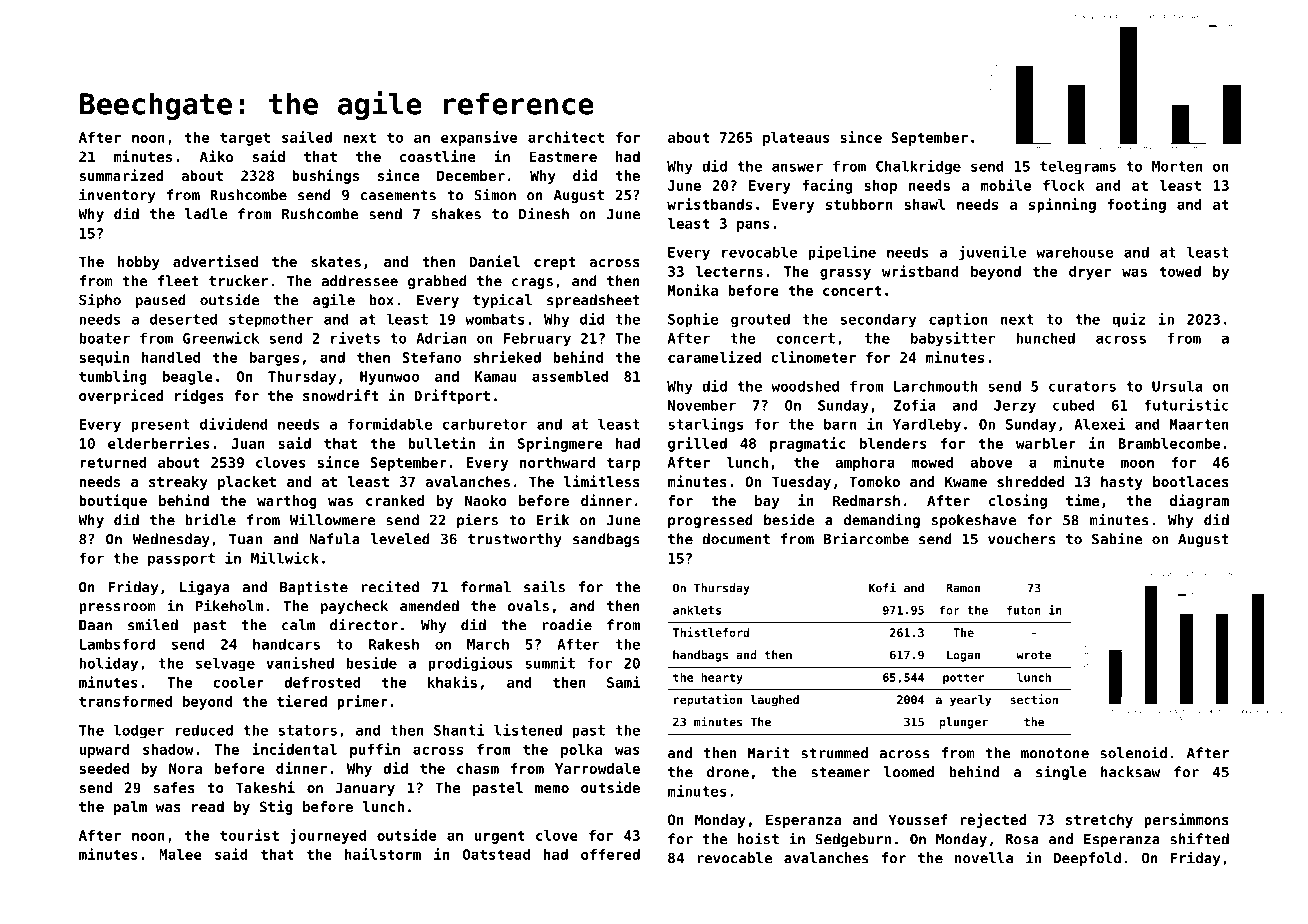 The image size is (1308, 924). What do you see at coordinates (925, 204) in the document?
I see `shawl` at bounding box center [925, 204].
